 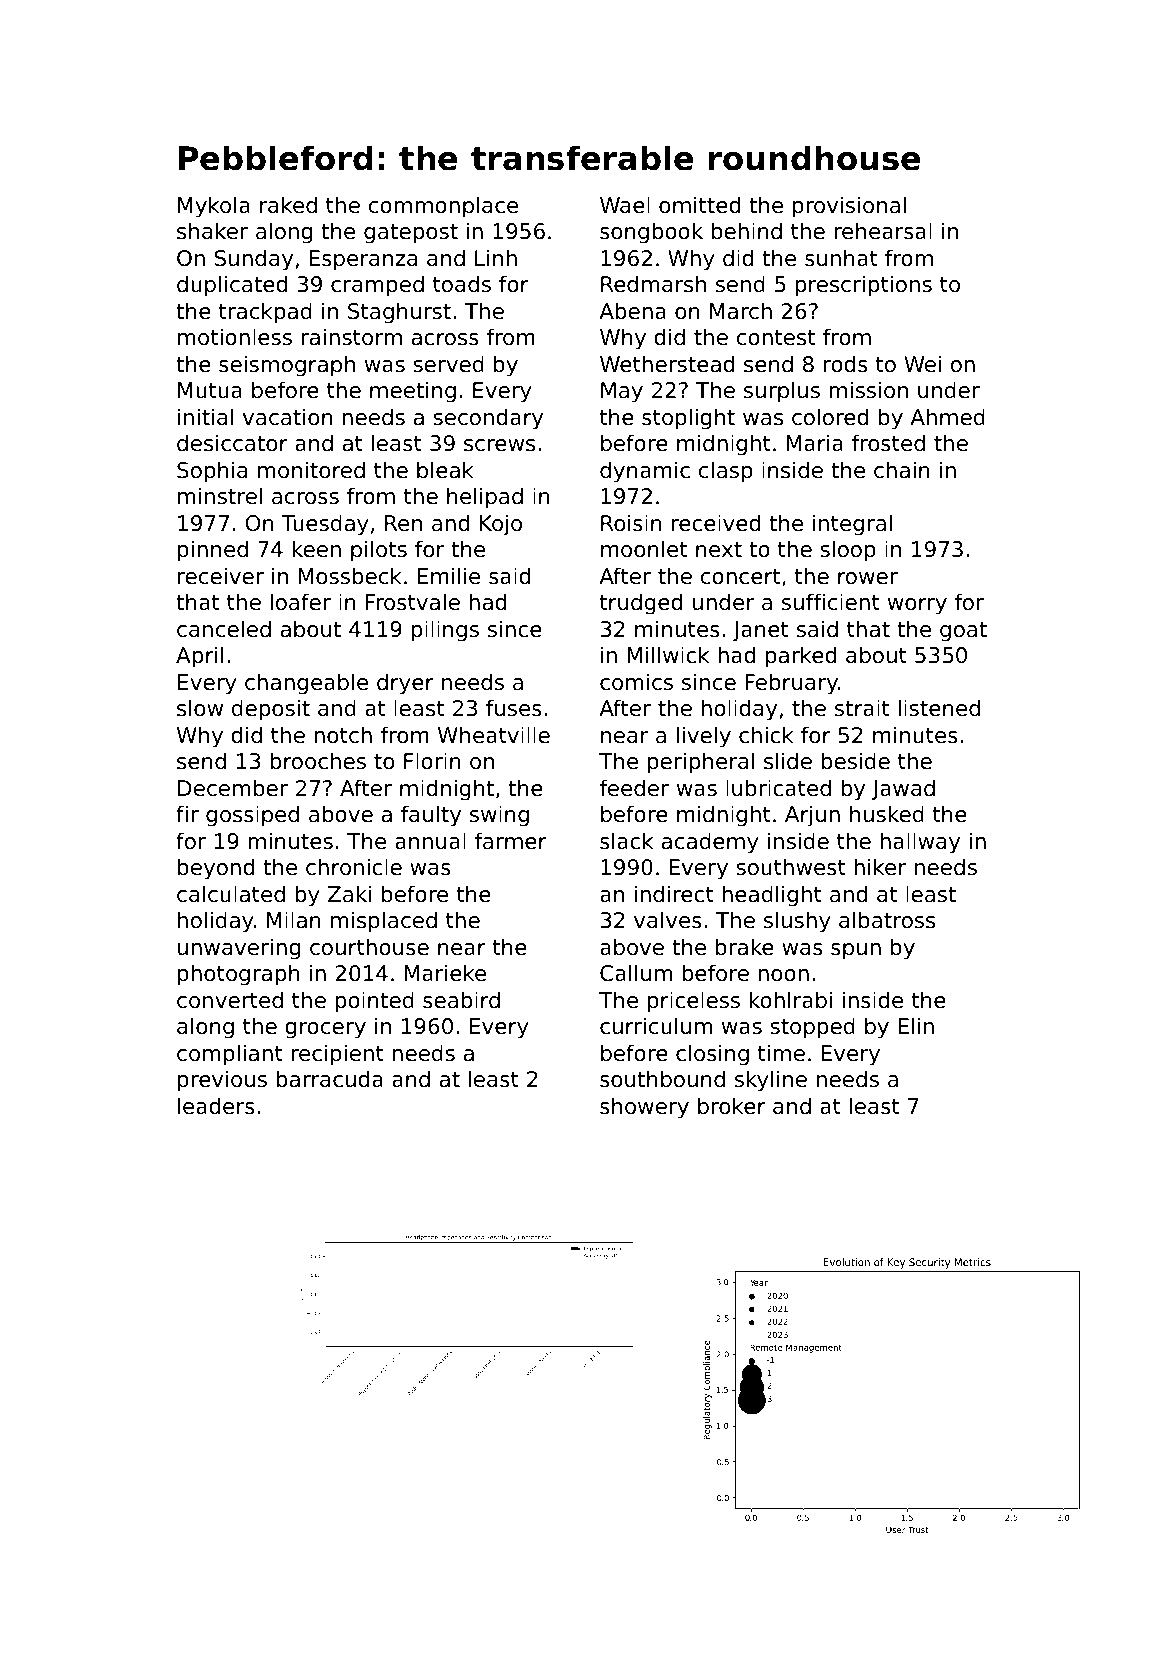 What do you see at coordinates (883, 231) in the screenshot?
I see `rehearsal` at bounding box center [883, 231].
